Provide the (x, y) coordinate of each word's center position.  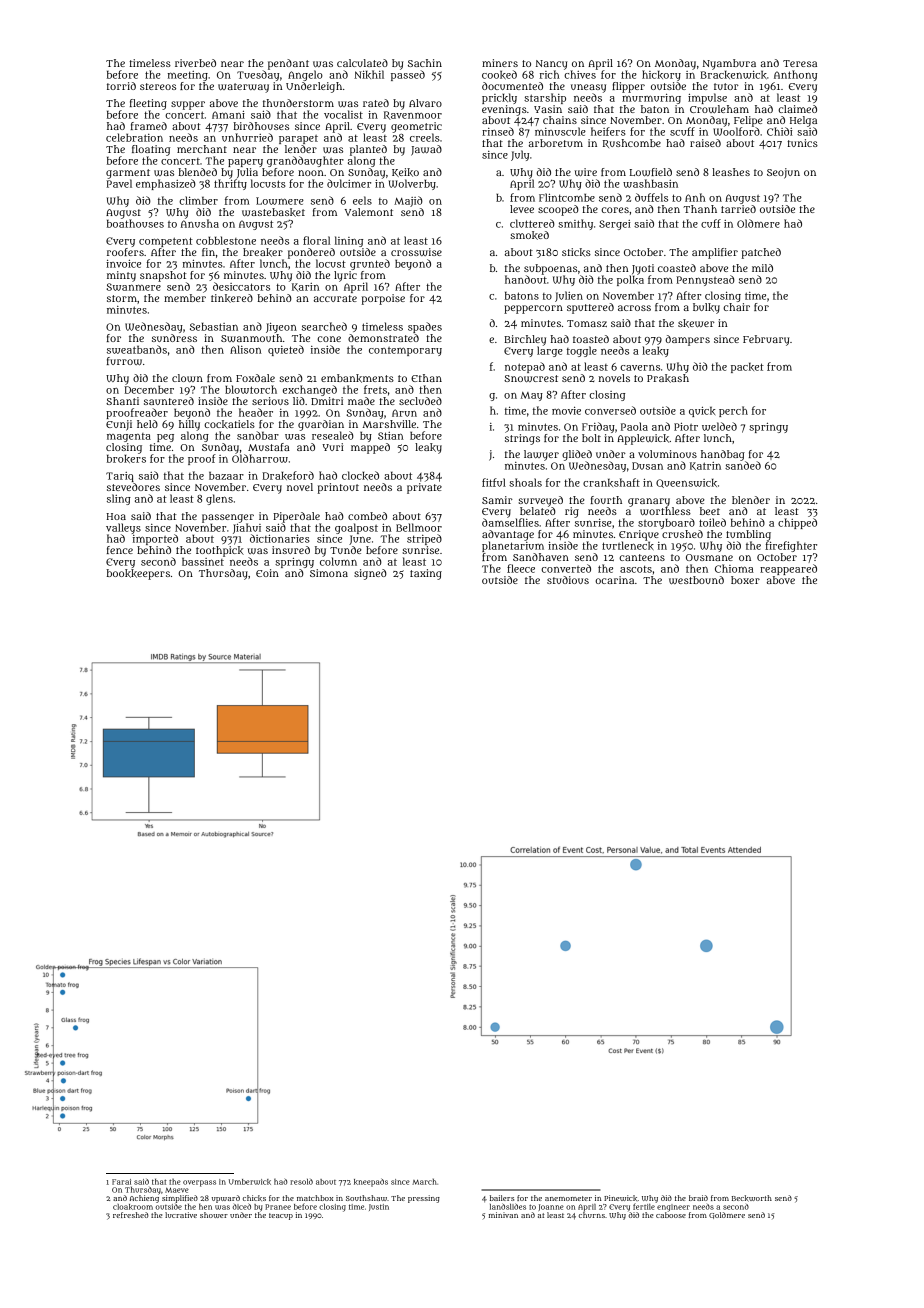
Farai (121, 1182)
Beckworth (752, 1198)
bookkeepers (138, 574)
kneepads (371, 1182)
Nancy (551, 65)
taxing (426, 574)
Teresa (800, 63)
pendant (288, 64)
